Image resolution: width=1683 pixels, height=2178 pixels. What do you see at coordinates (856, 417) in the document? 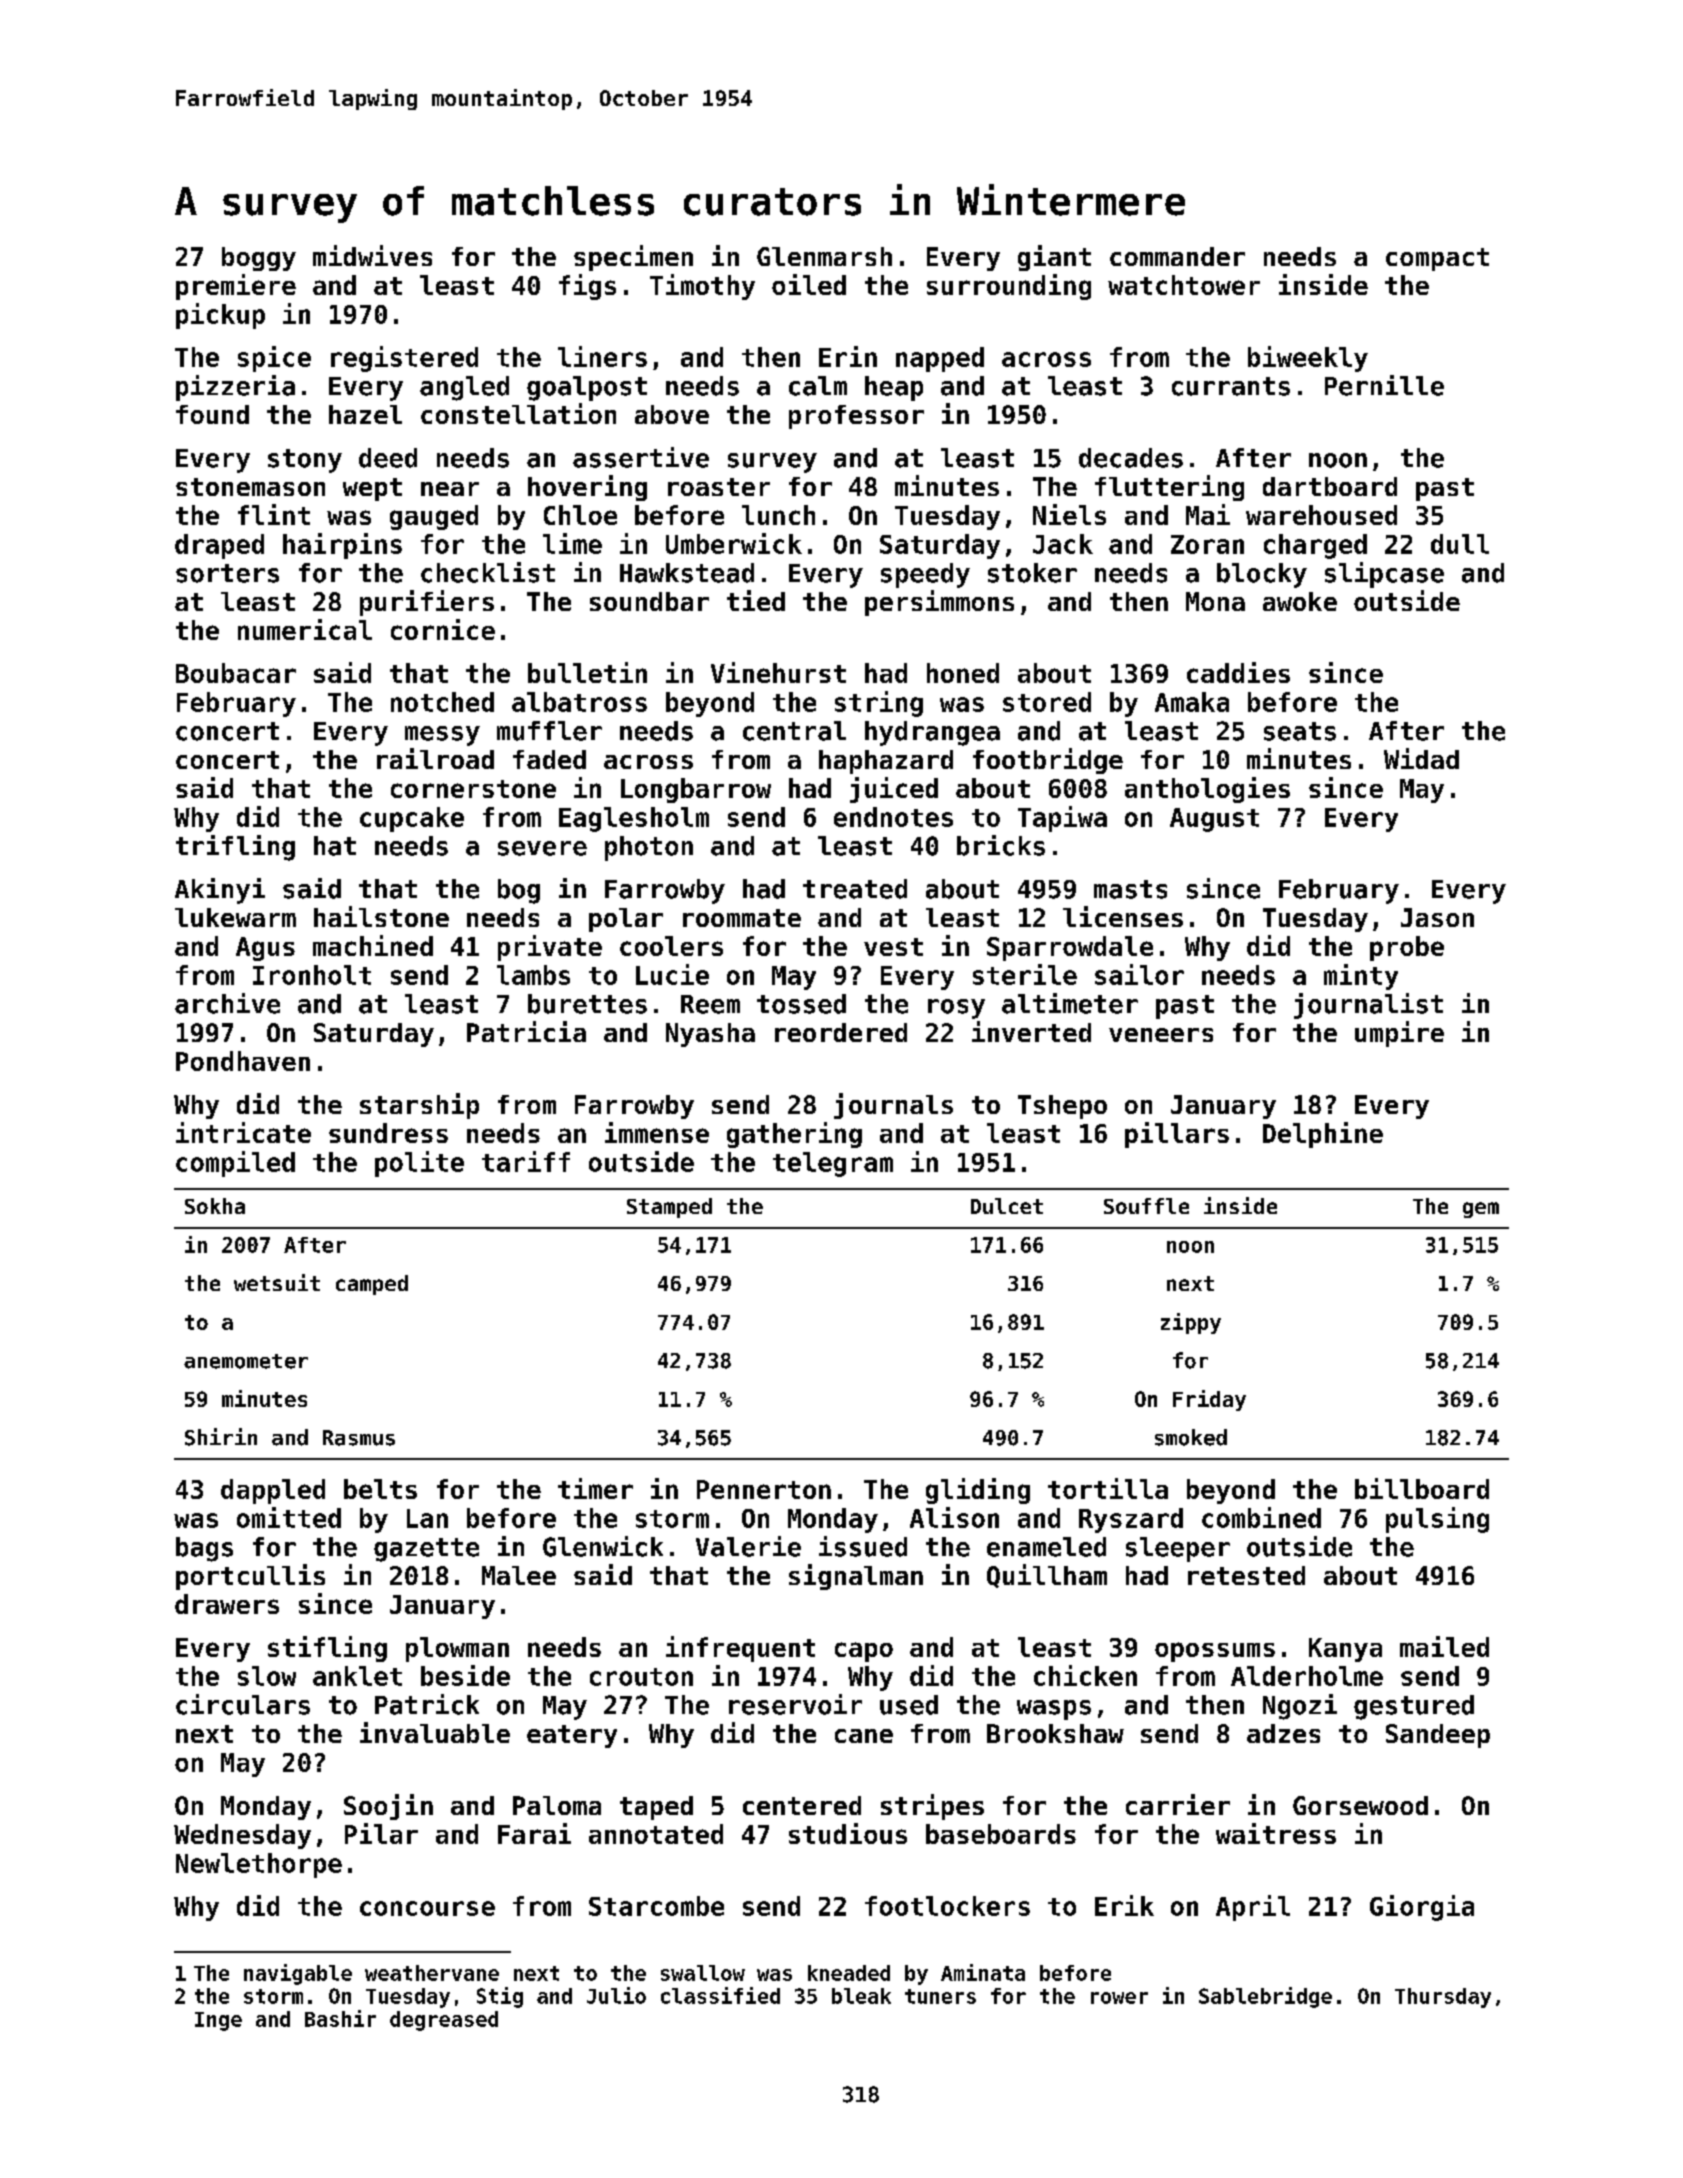
I see `professor` at bounding box center [856, 417].
